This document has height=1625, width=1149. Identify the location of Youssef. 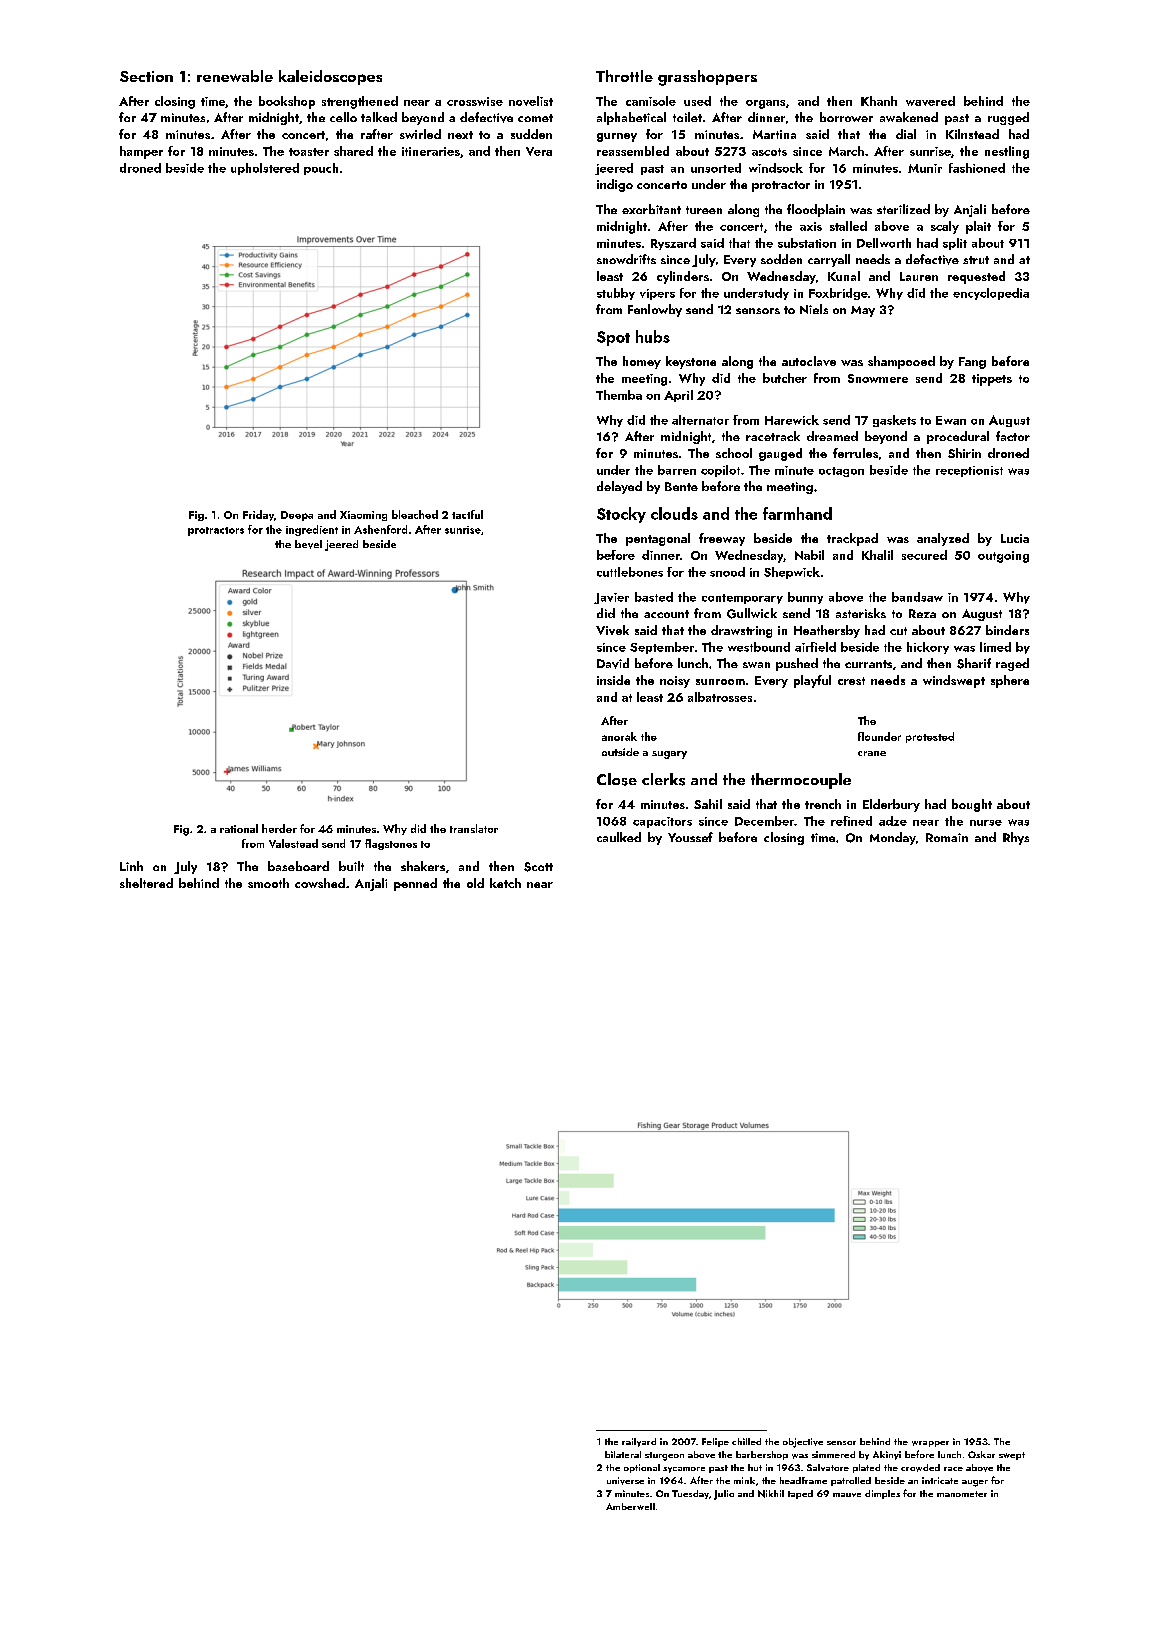
(690, 837).
